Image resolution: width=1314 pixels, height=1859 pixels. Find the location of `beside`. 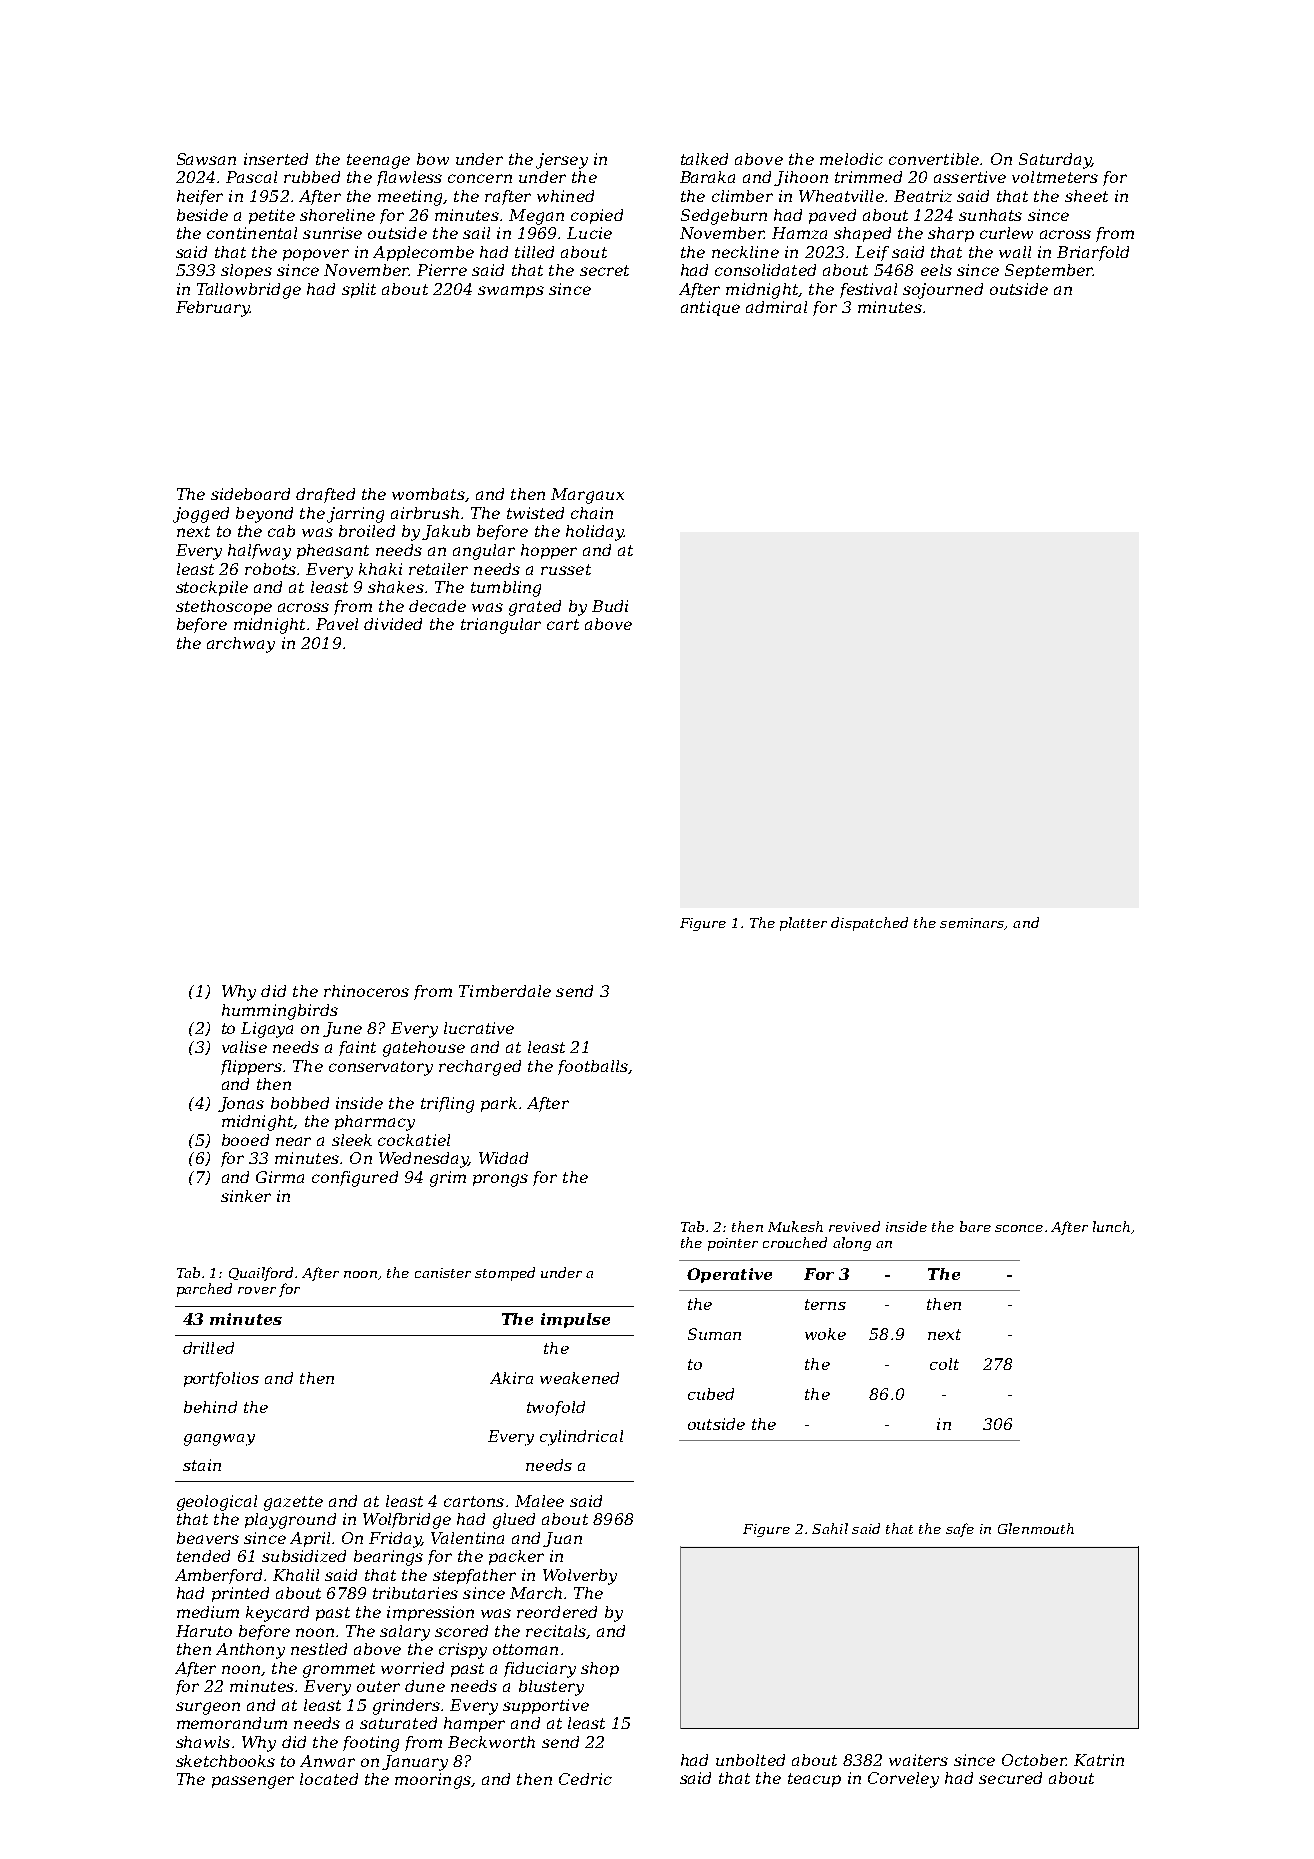

beside is located at coordinates (202, 215).
